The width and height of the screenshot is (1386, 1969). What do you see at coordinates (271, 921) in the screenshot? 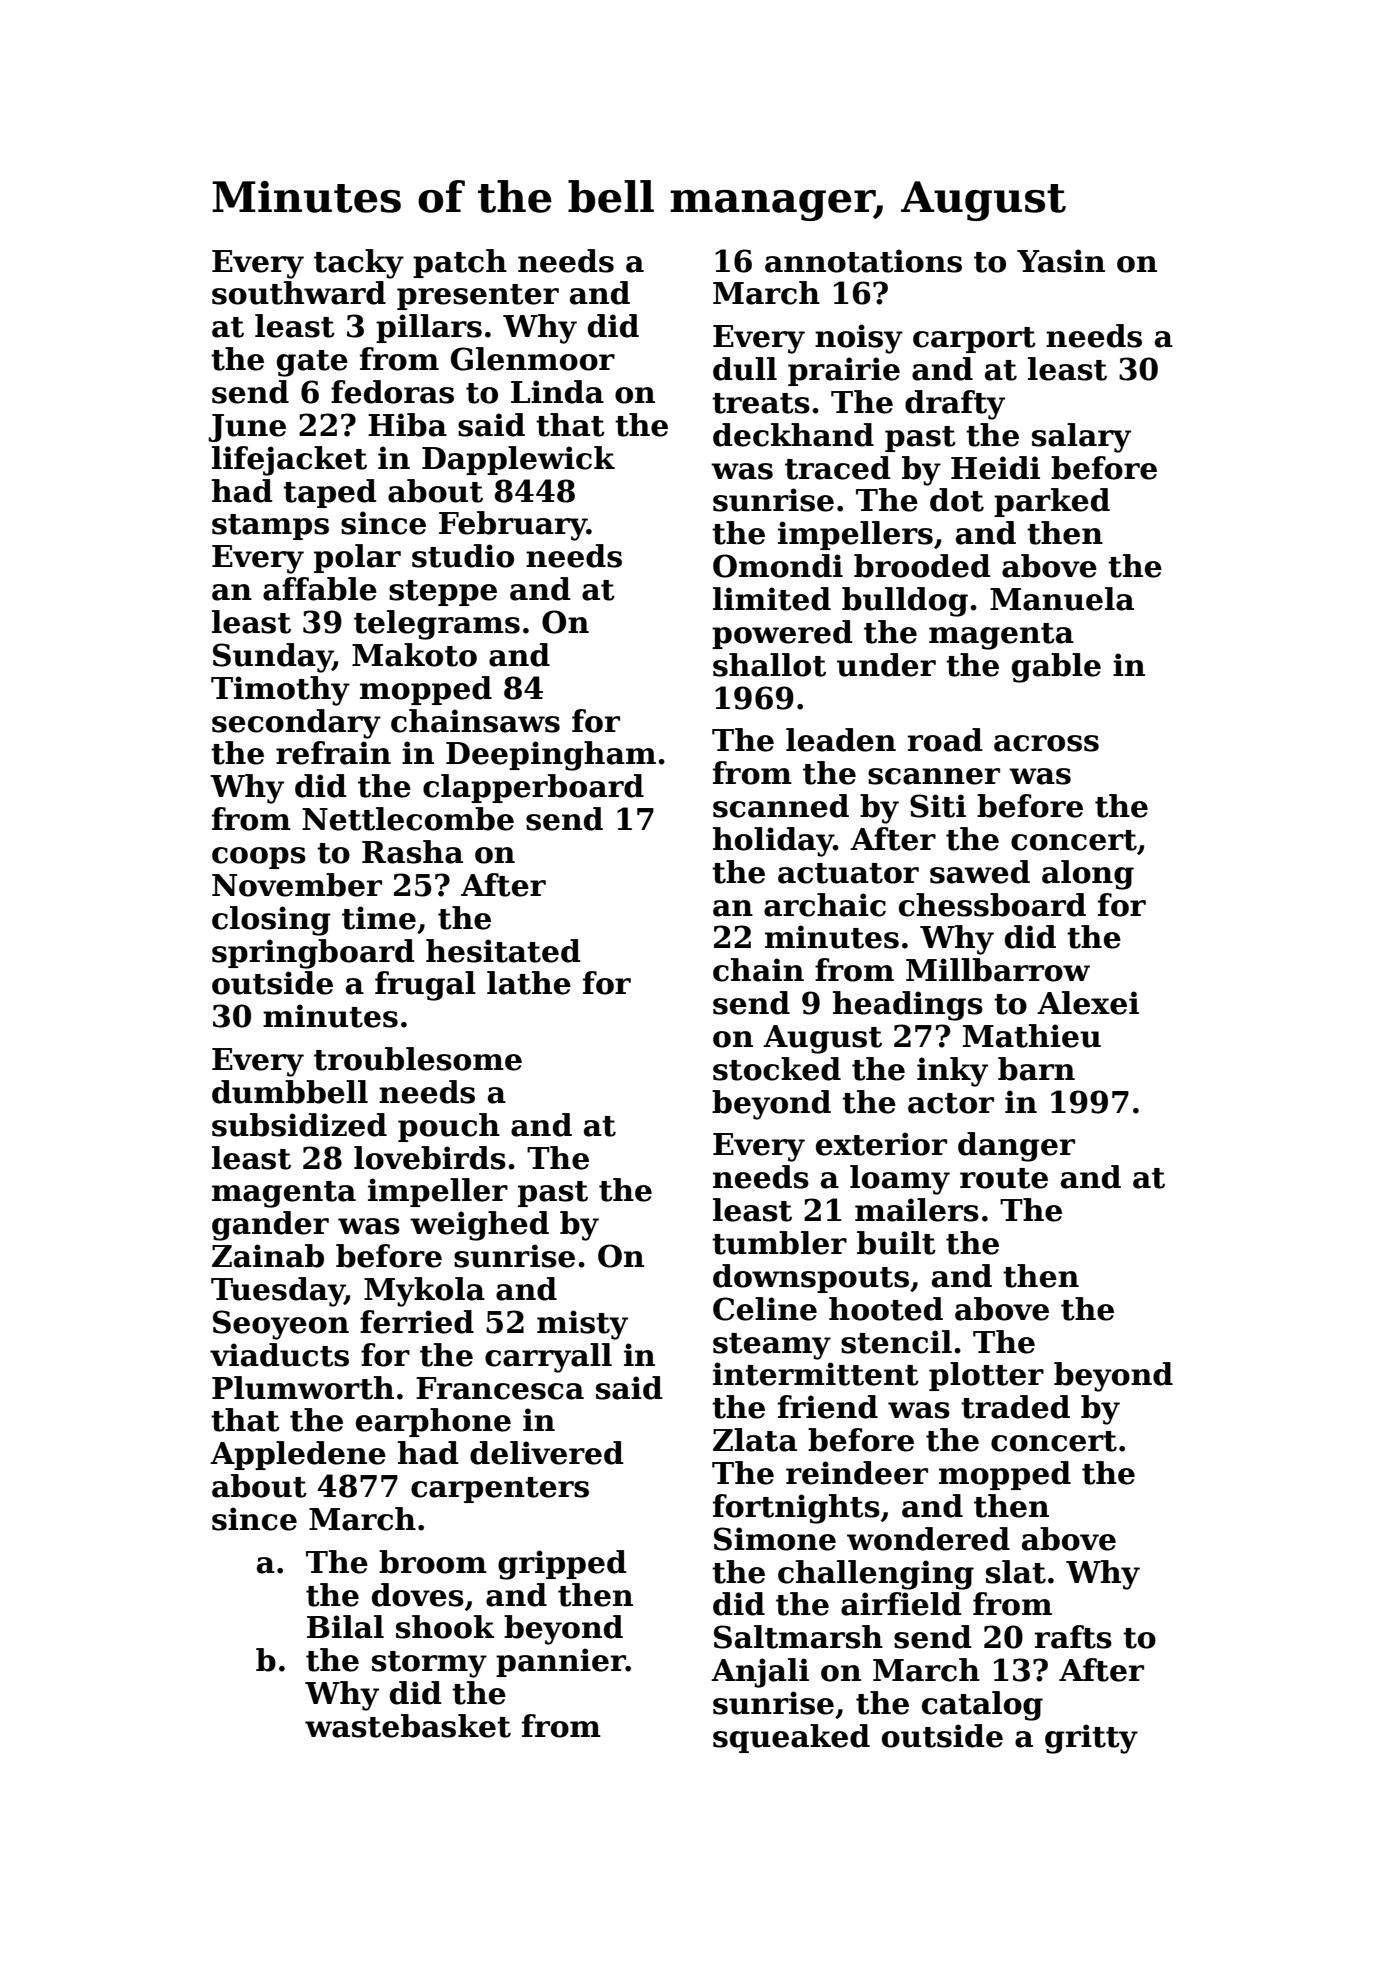
I see `closing` at bounding box center [271, 921].
